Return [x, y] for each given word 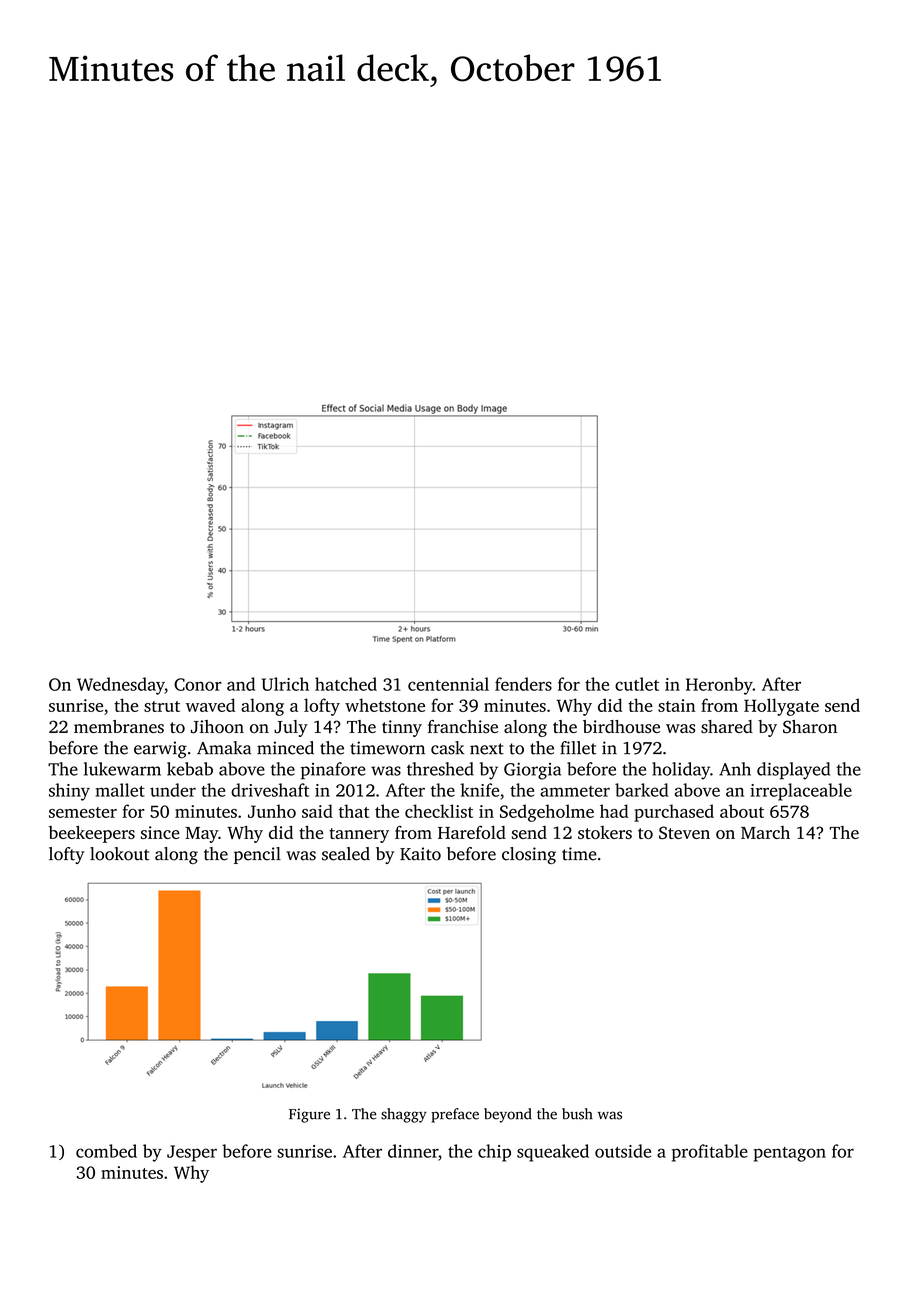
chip [494, 1153]
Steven [684, 832]
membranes [119, 726]
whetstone [385, 705]
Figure [309, 1115]
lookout [119, 854]
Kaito [420, 854]
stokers [605, 832]
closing [529, 855]
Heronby [719, 686]
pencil [257, 855]
